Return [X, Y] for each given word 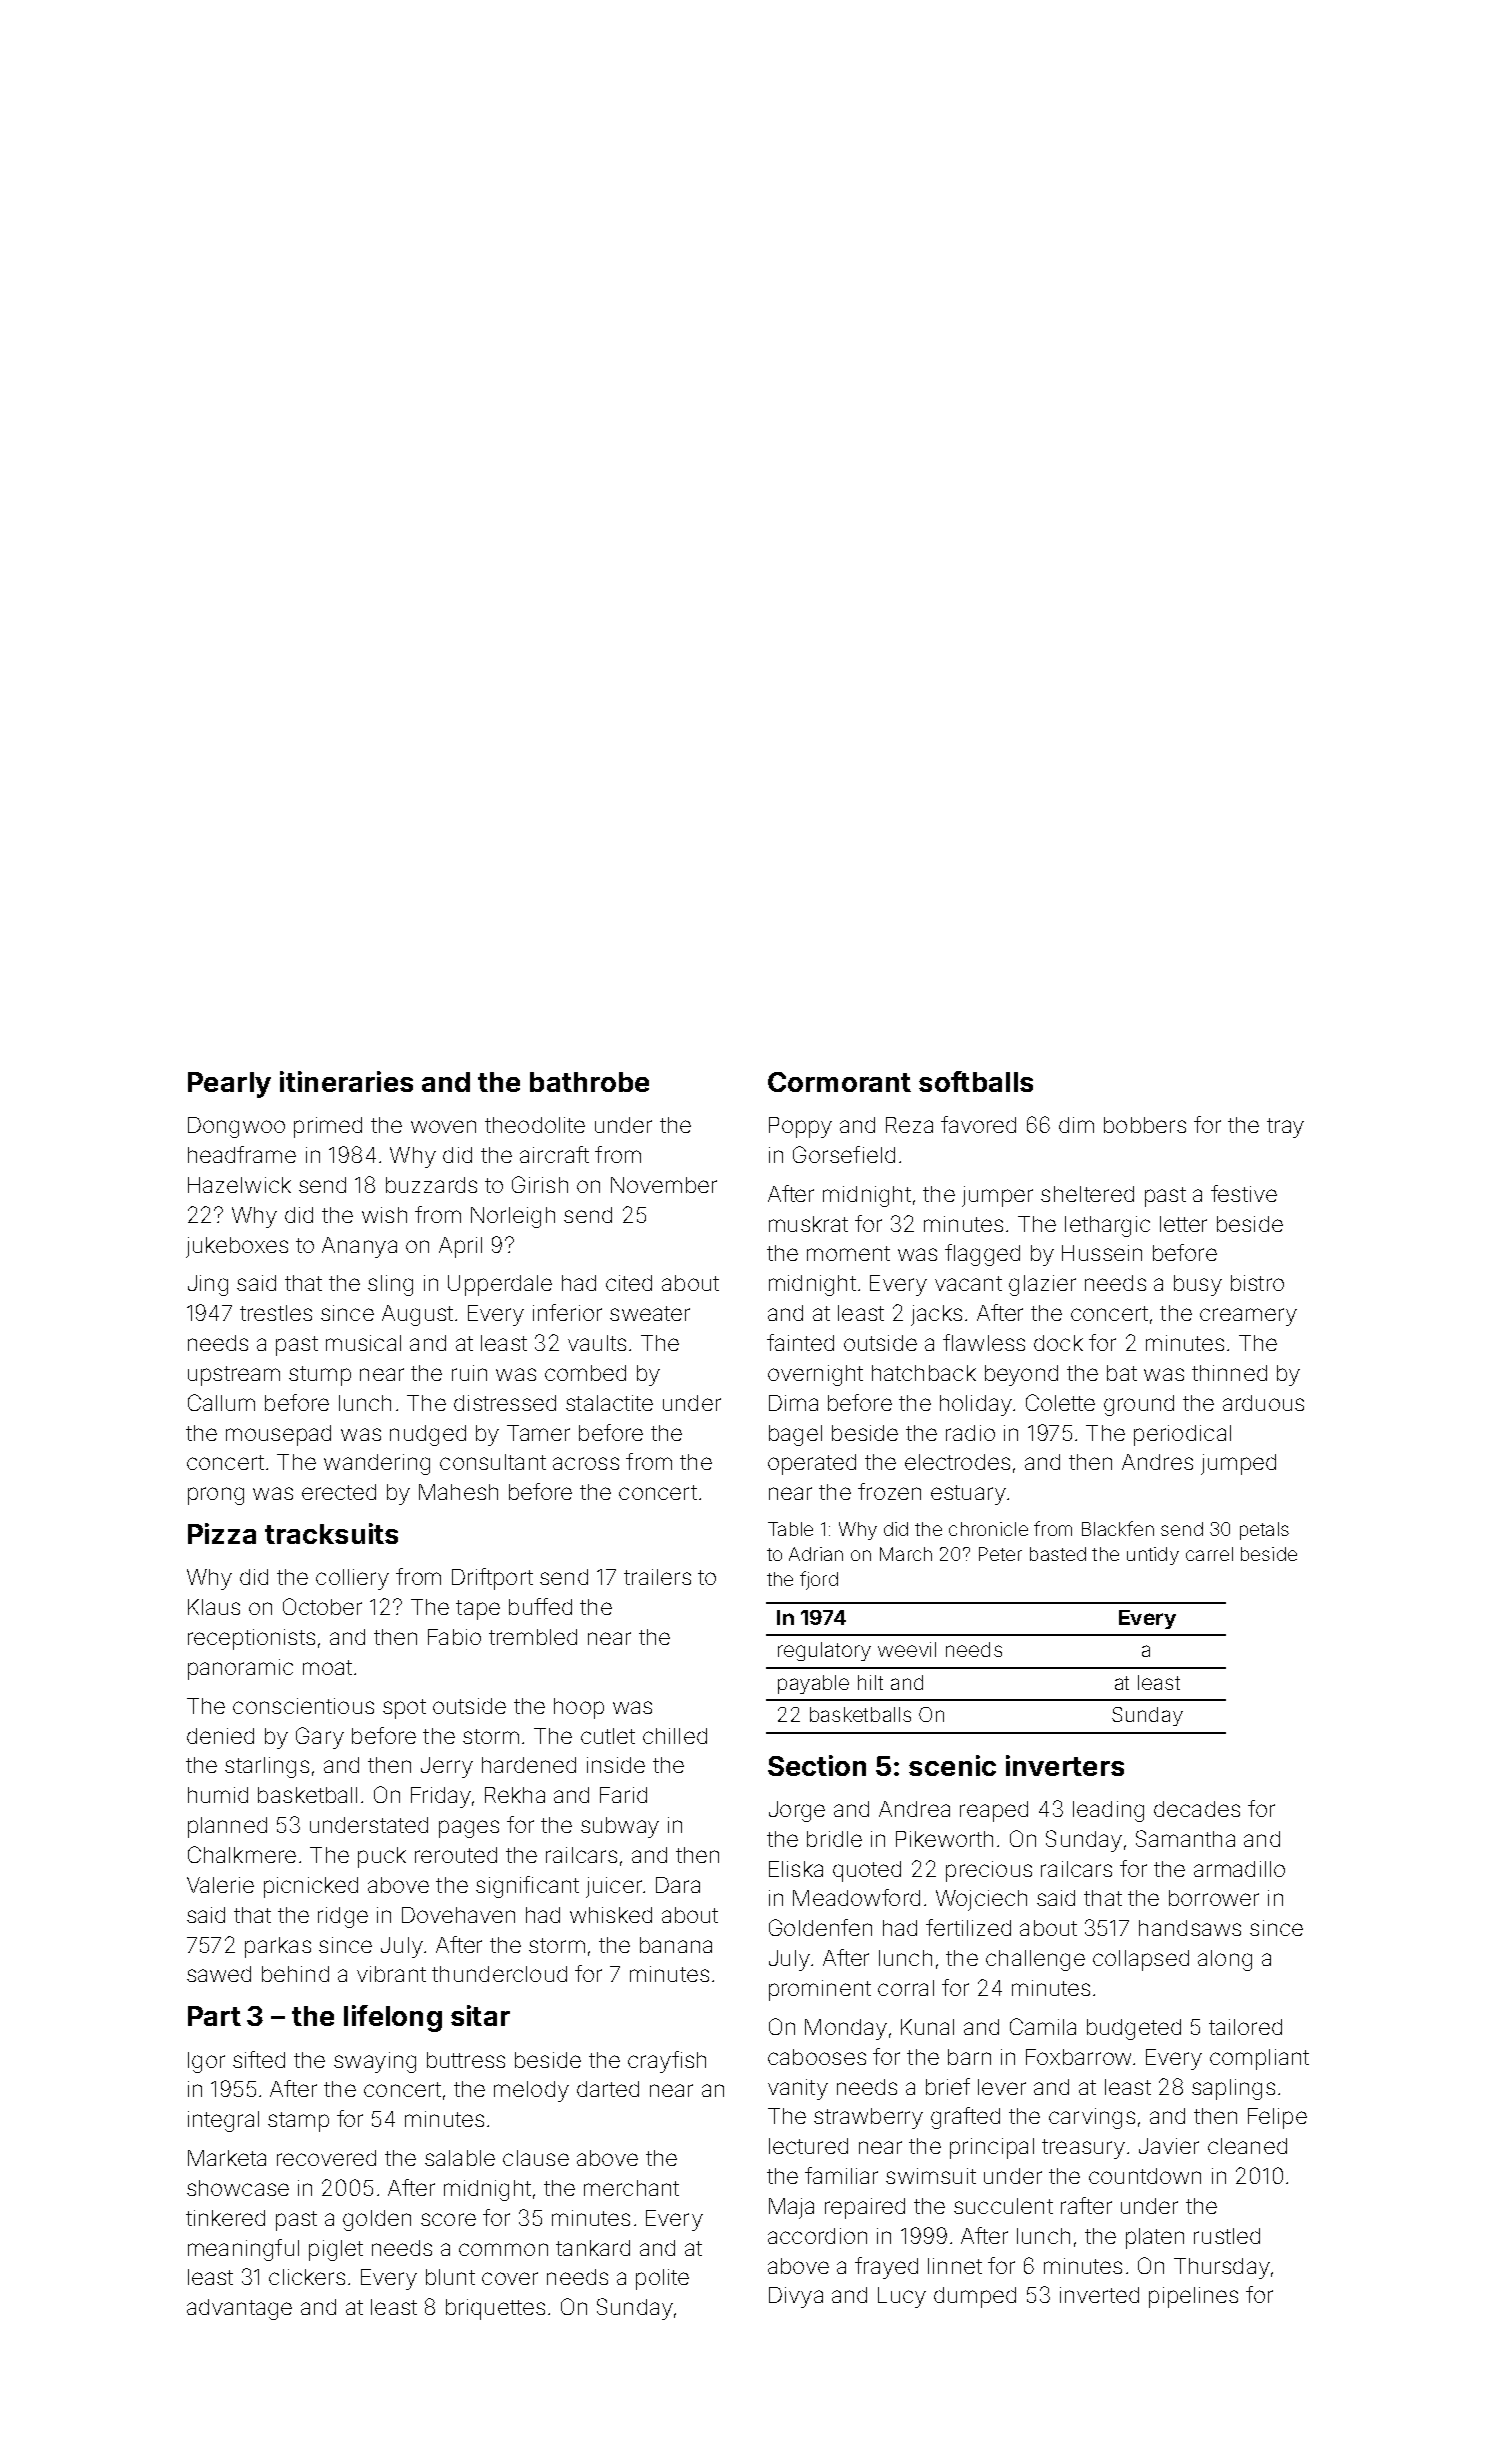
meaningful [243, 2250]
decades [1197, 1809]
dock [1058, 1343]
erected [339, 1492]
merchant [631, 2188]
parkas [278, 1947]
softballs [976, 1081]
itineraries [346, 1081]
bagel [795, 1435]
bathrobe [589, 1082]
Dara [678, 1885]
